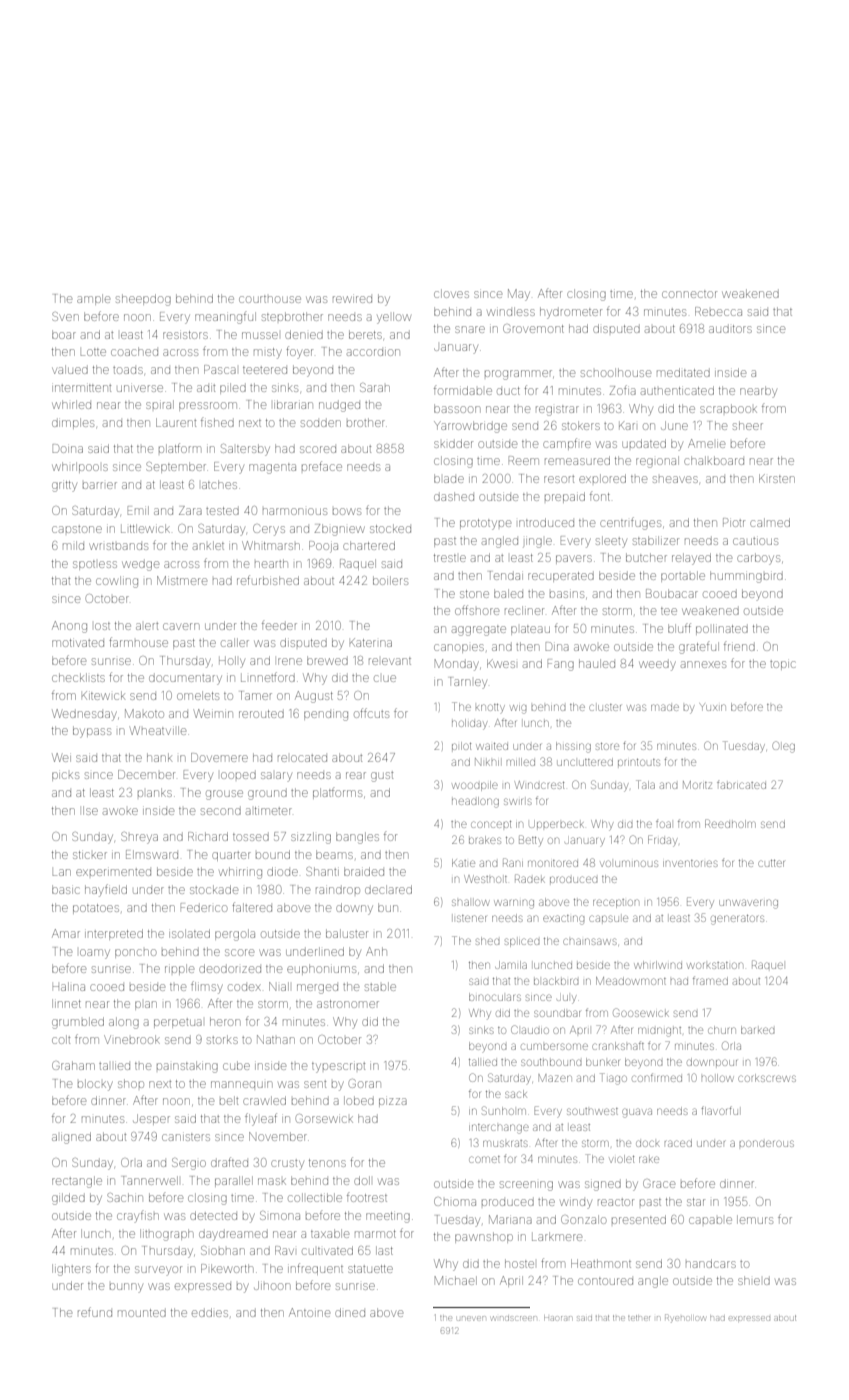 The height and width of the screenshot is (1400, 849). Describe the element at coordinates (513, 862) in the screenshot. I see `Rani` at that location.
